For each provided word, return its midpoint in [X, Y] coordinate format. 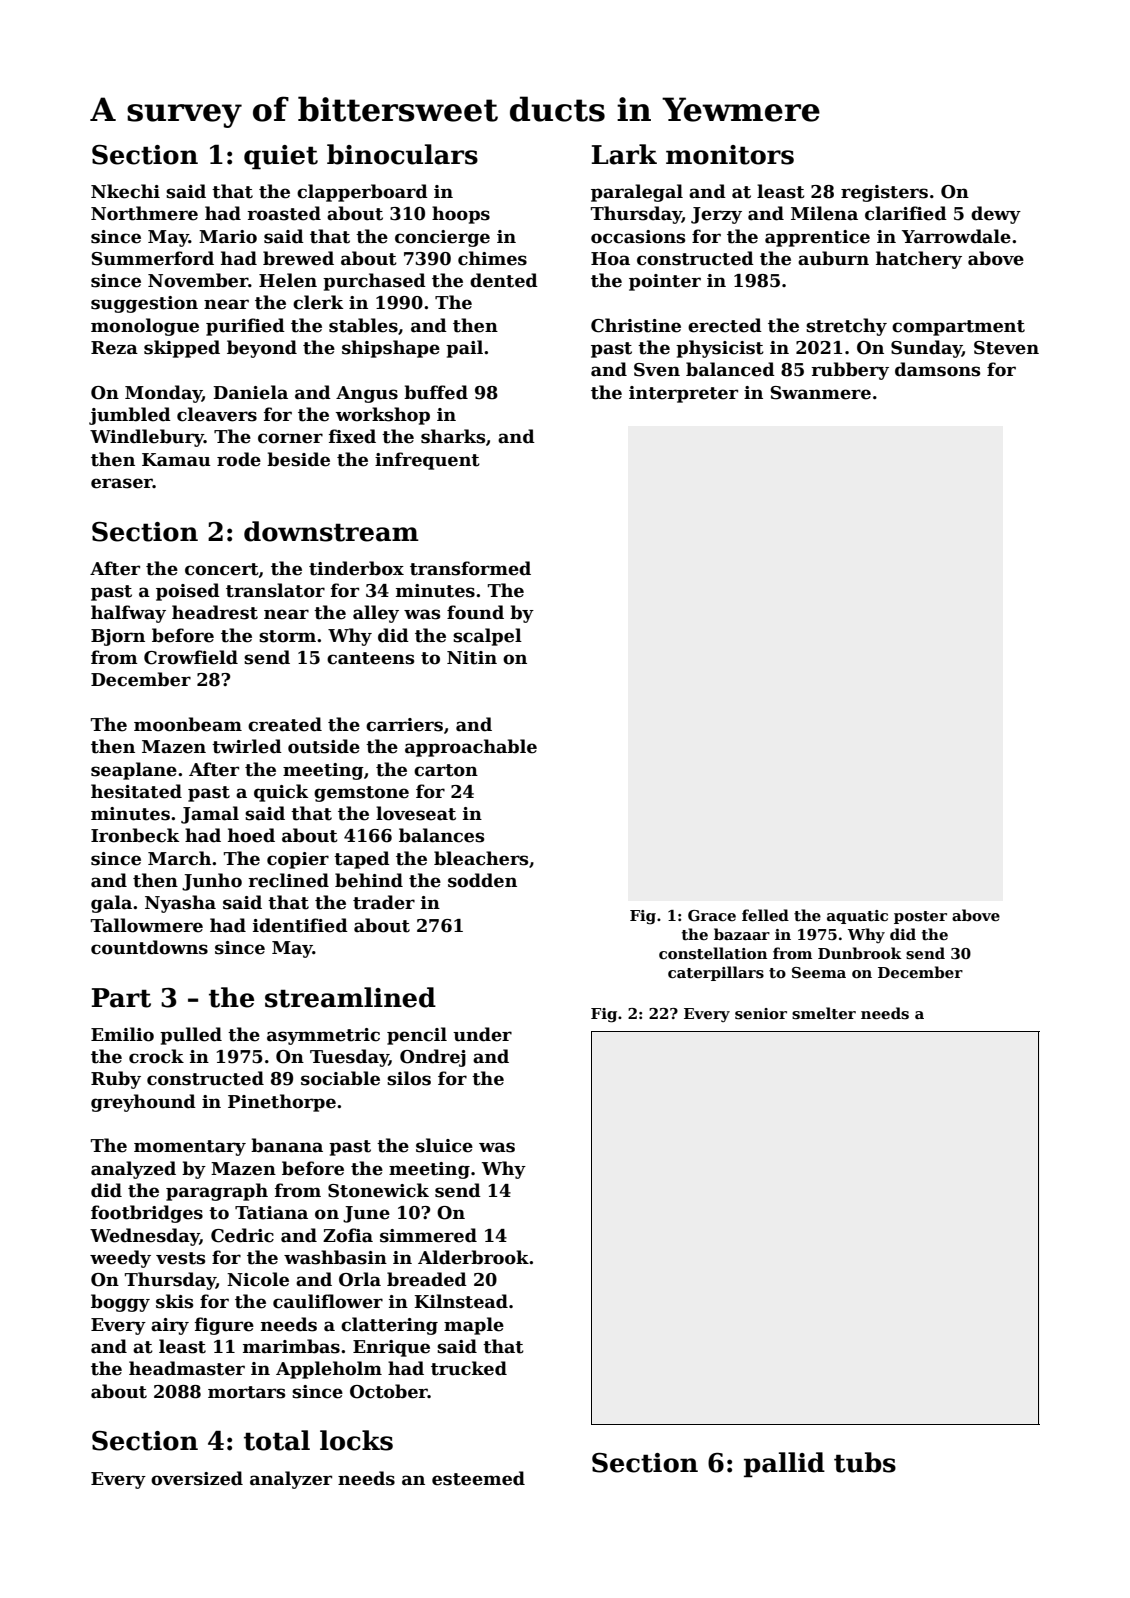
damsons [937, 369]
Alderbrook [473, 1257]
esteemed [478, 1478]
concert [222, 569]
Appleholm [329, 1370]
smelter [824, 1013]
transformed [470, 568]
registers [884, 193]
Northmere [144, 213]
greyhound [143, 1103]
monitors [730, 155]
